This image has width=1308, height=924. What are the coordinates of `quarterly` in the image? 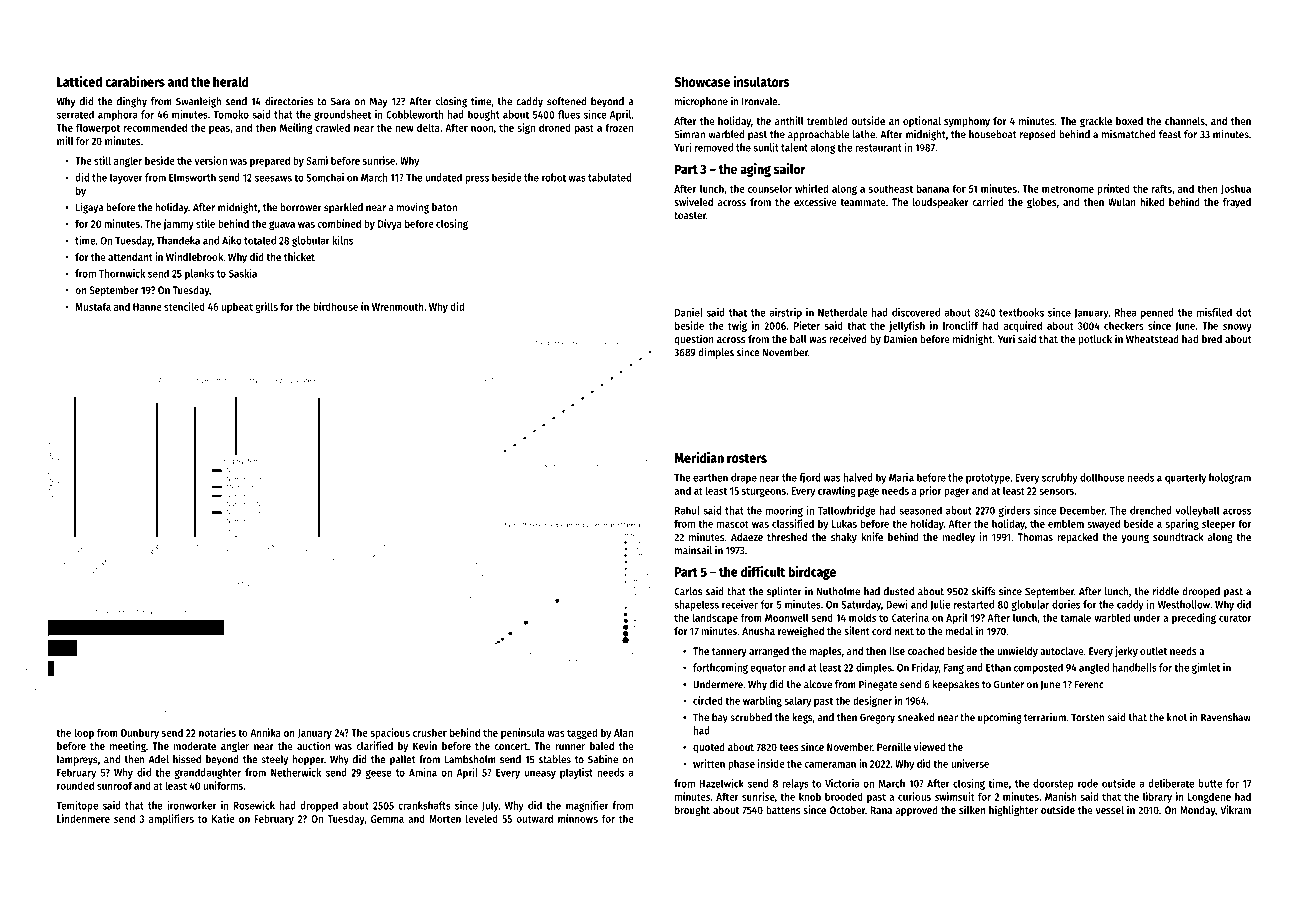 It's located at (1185, 478).
